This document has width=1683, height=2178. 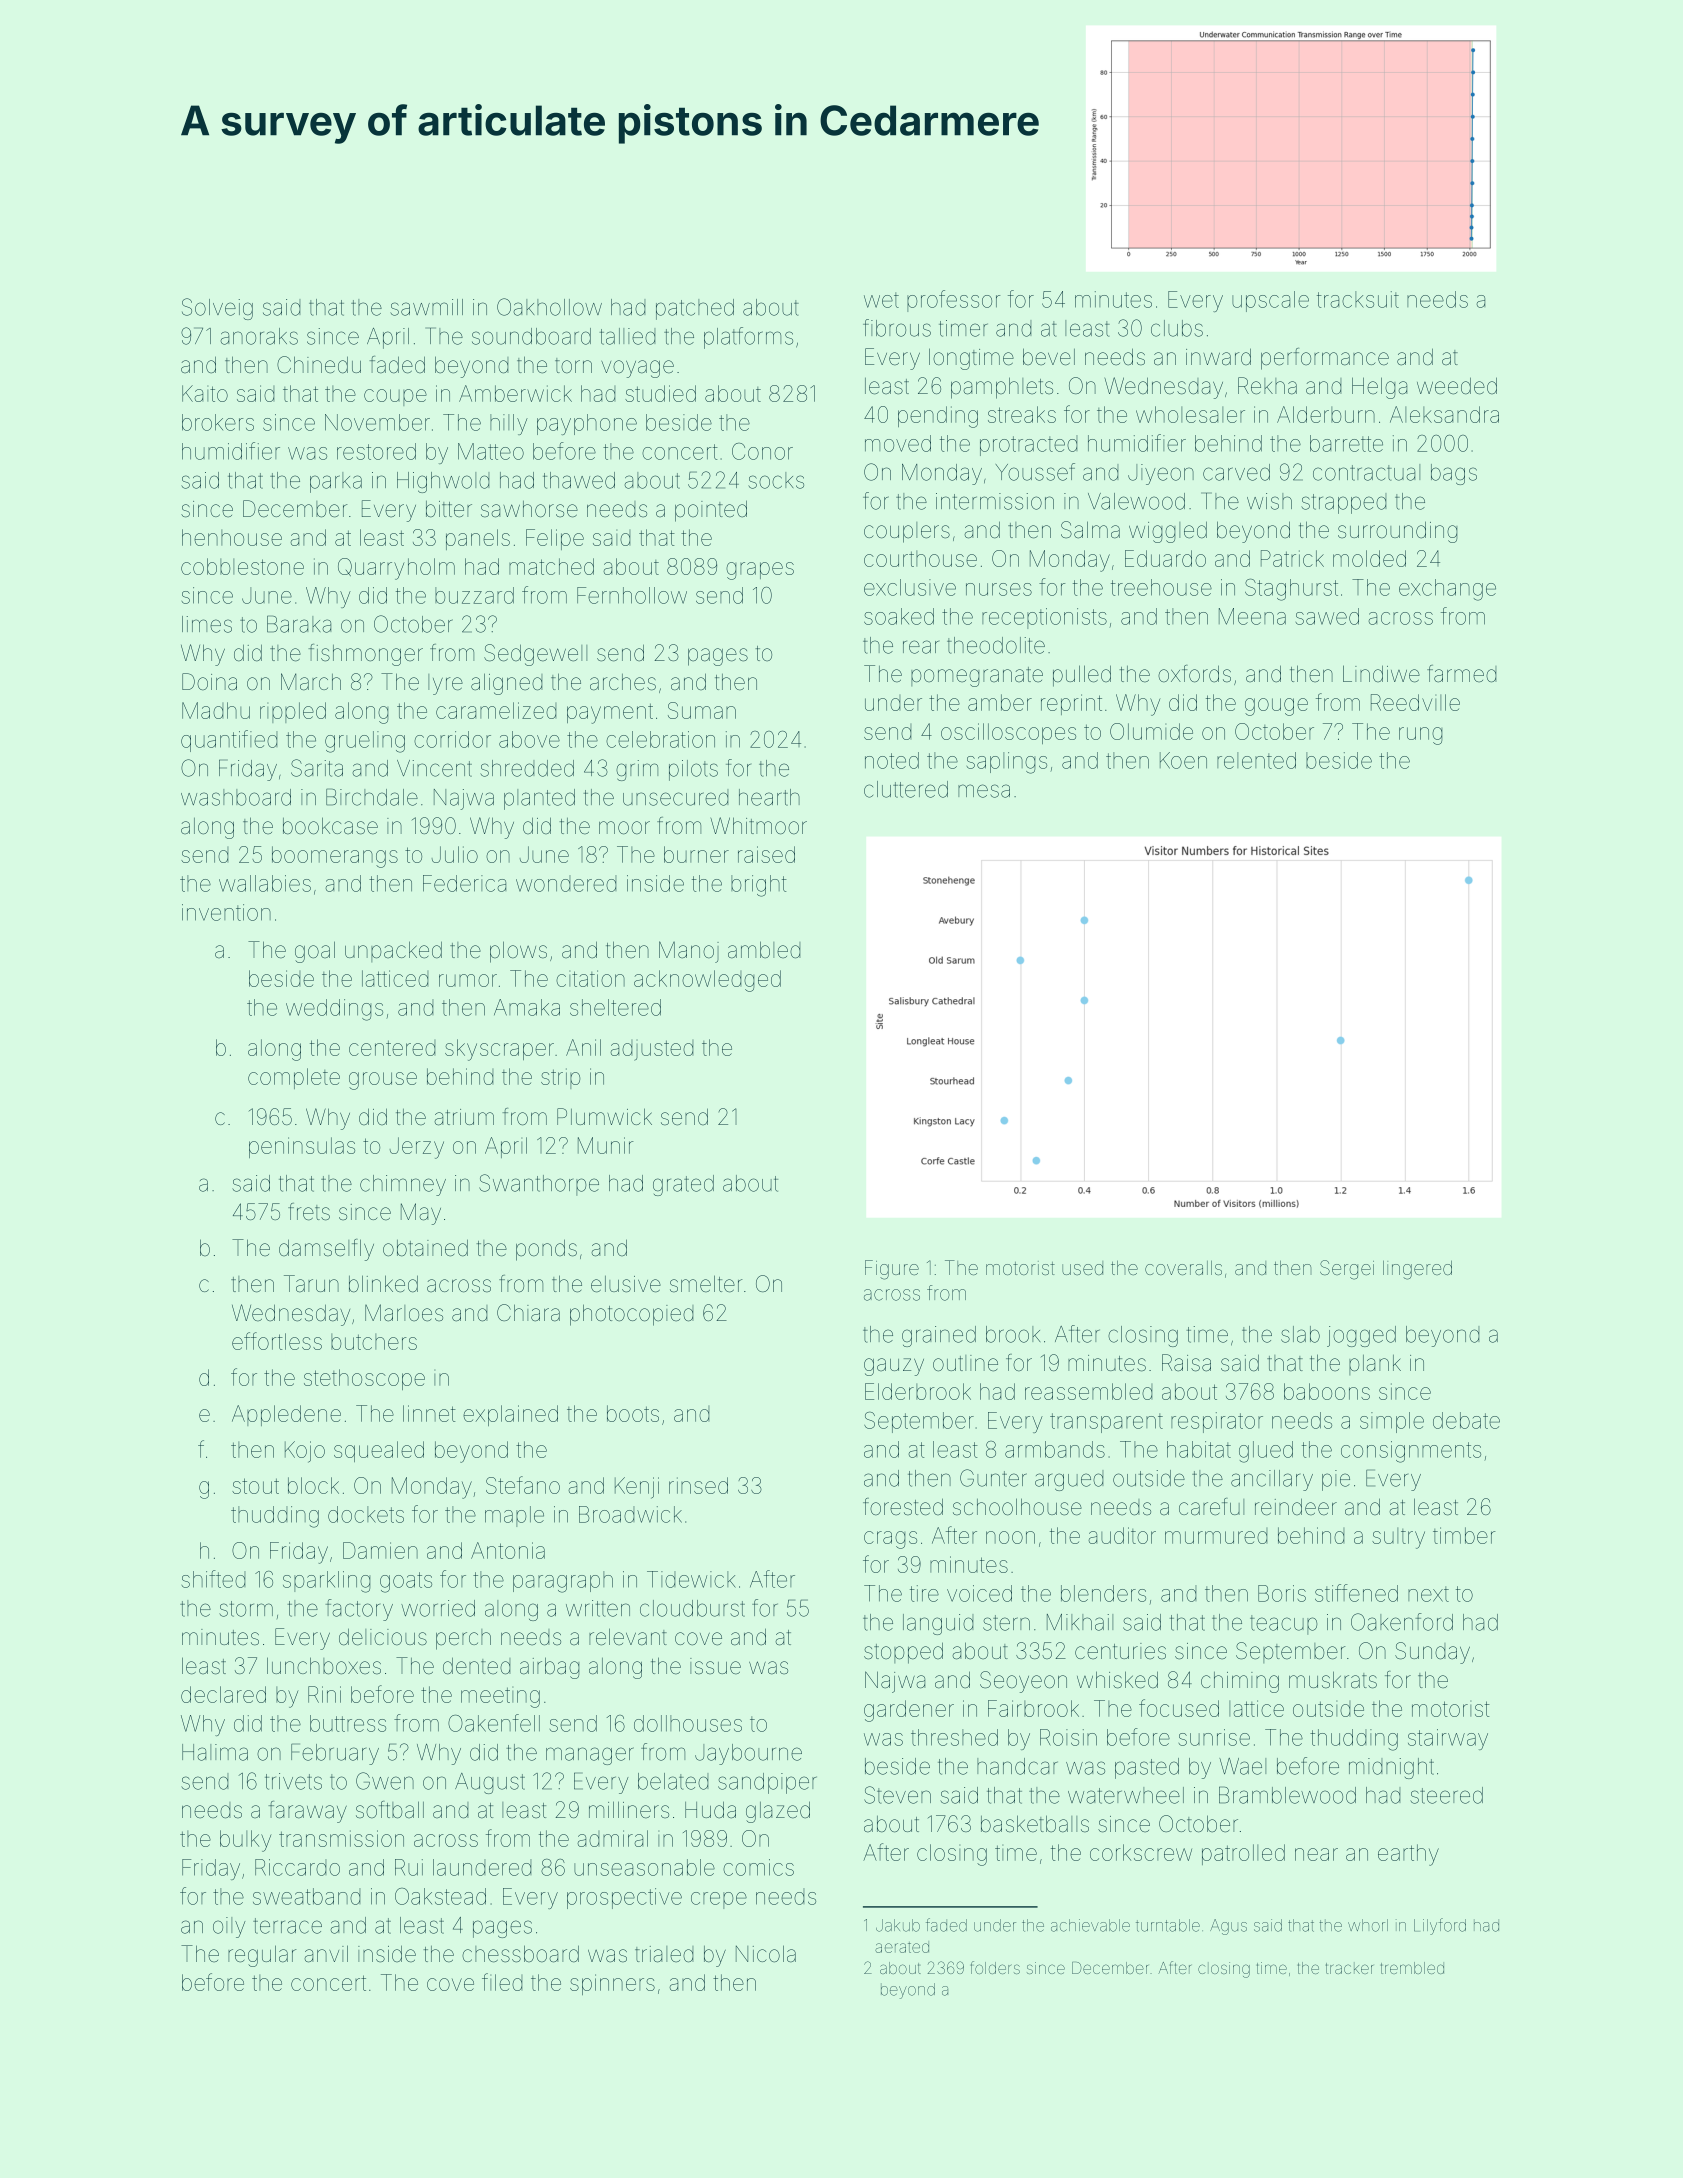 What do you see at coordinates (527, 1007) in the document?
I see `Amaka` at bounding box center [527, 1007].
